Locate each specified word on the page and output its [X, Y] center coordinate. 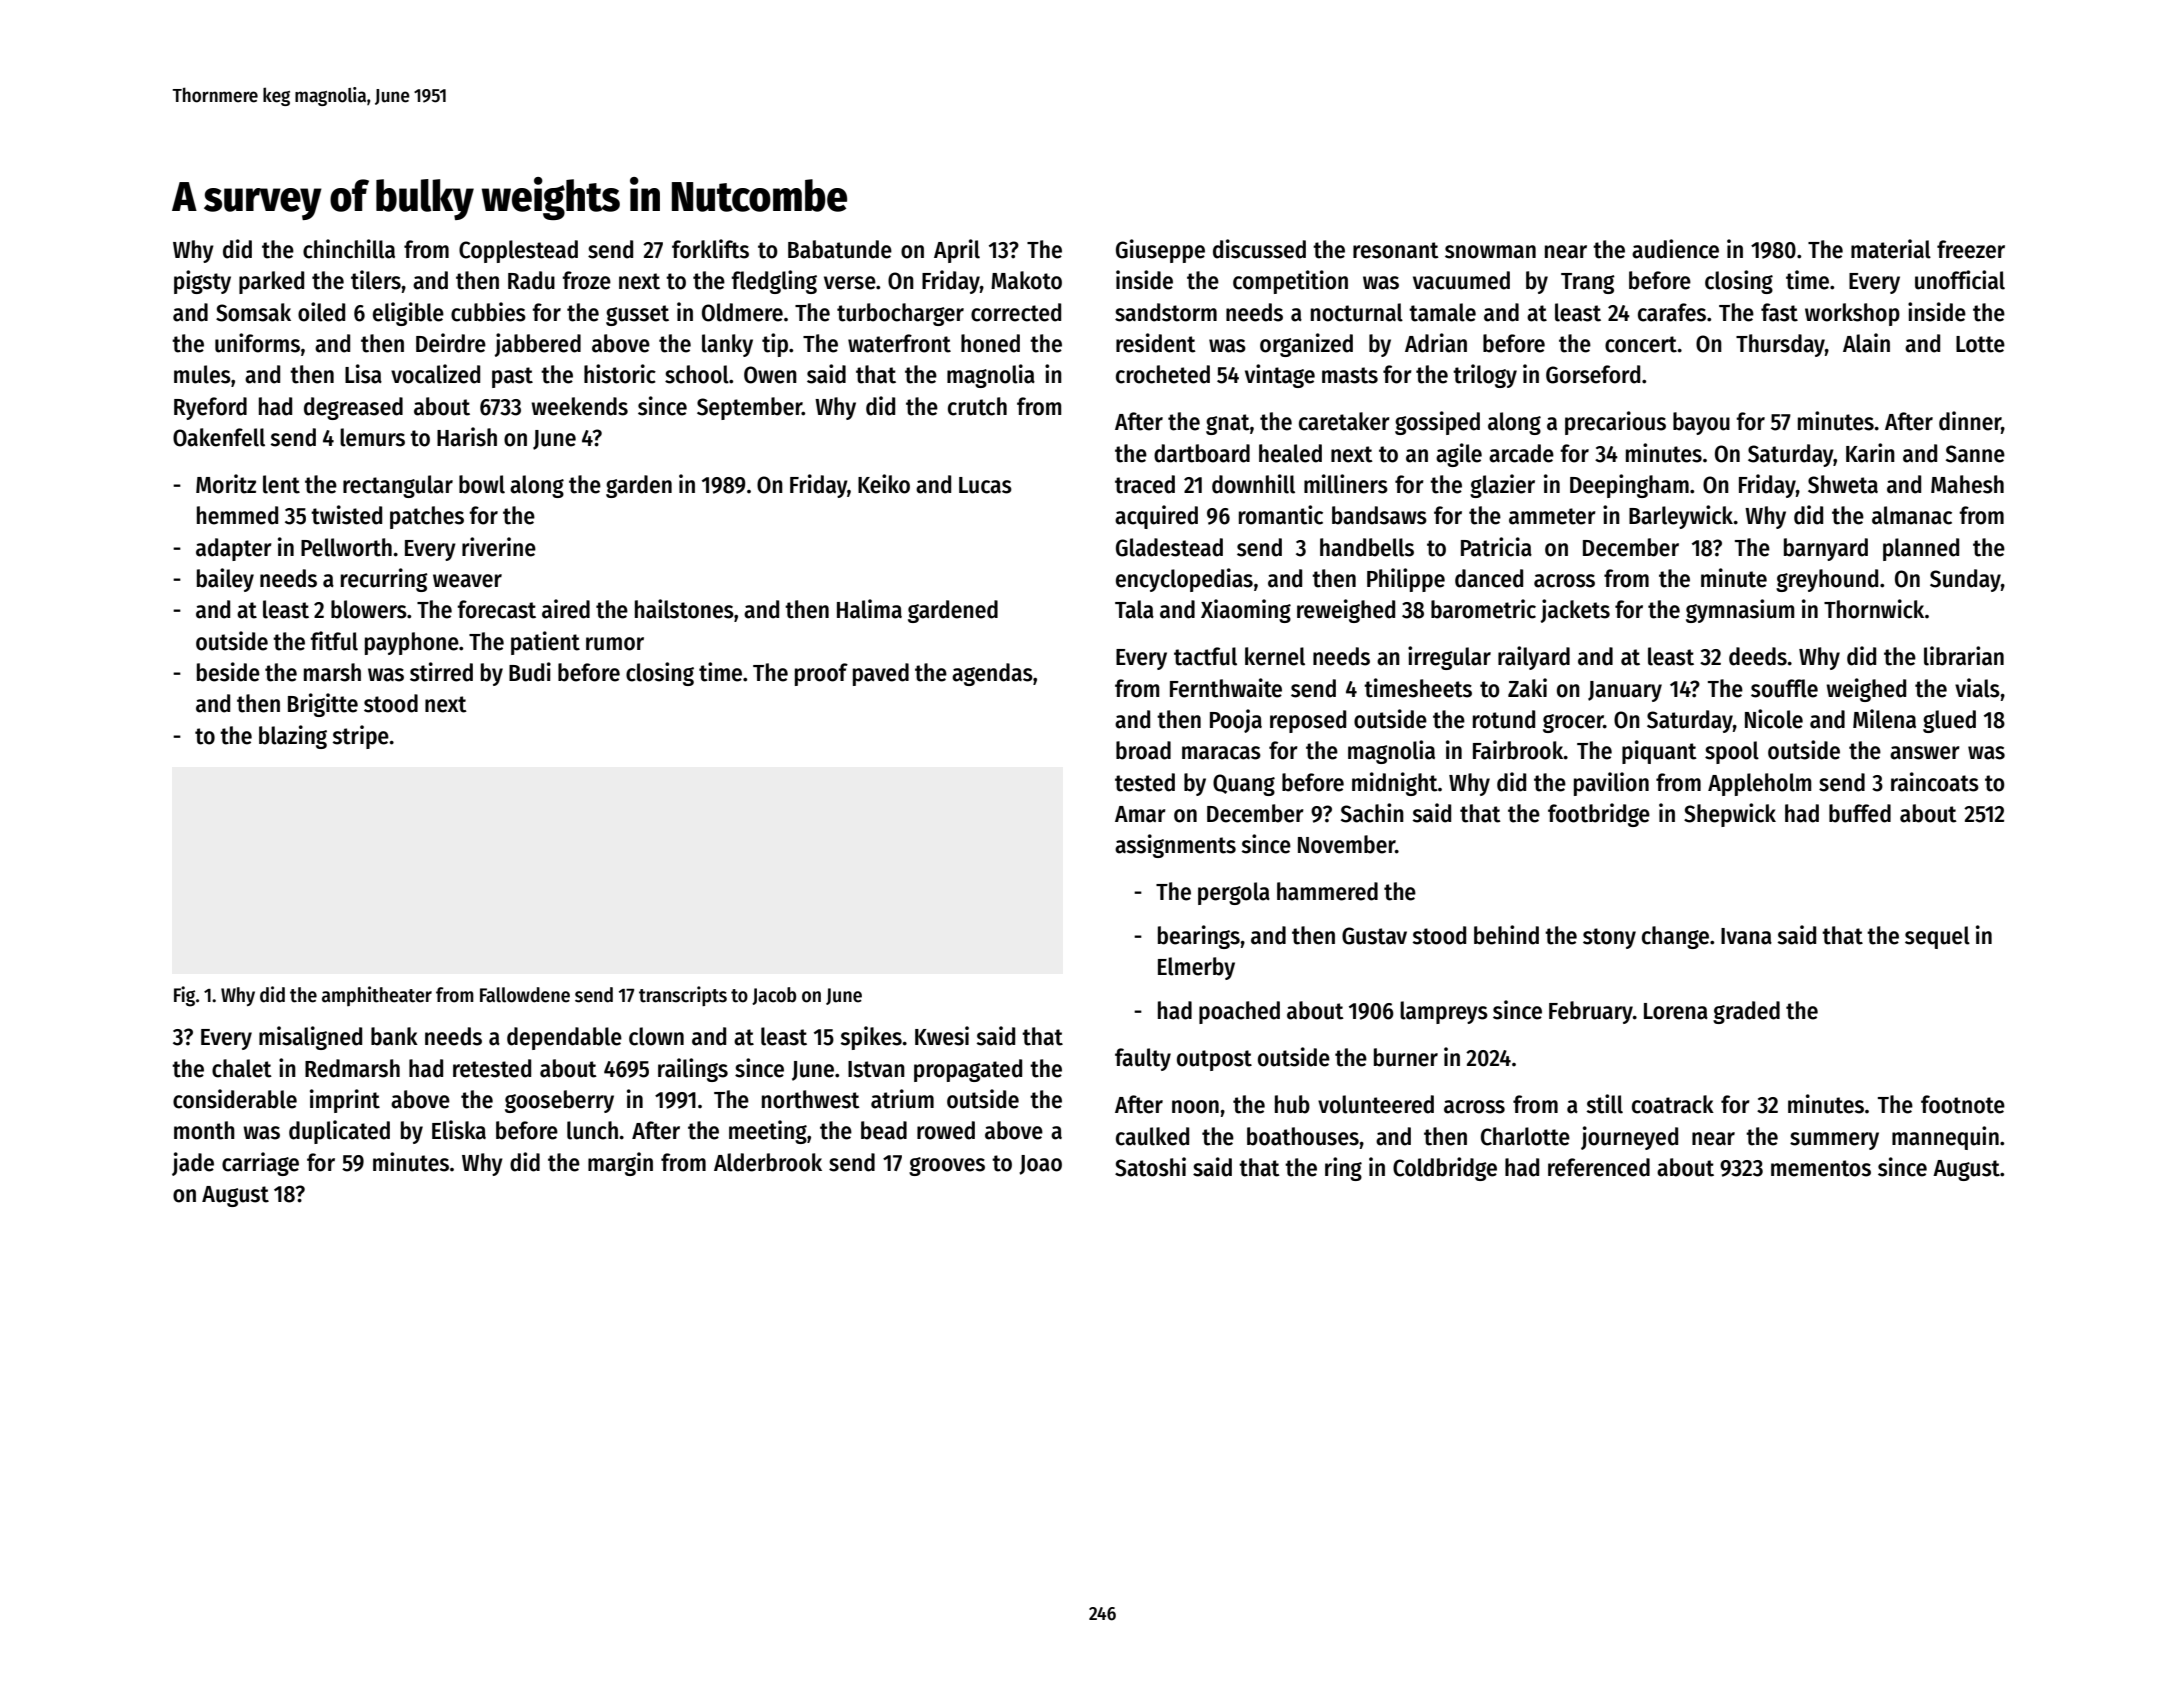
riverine [499, 547]
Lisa [363, 374]
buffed [1860, 813]
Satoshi [1150, 1167]
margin [620, 1164]
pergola [1234, 893]
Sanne [1975, 454]
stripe [360, 737]
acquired [1156, 517]
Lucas [985, 485]
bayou [1701, 423]
